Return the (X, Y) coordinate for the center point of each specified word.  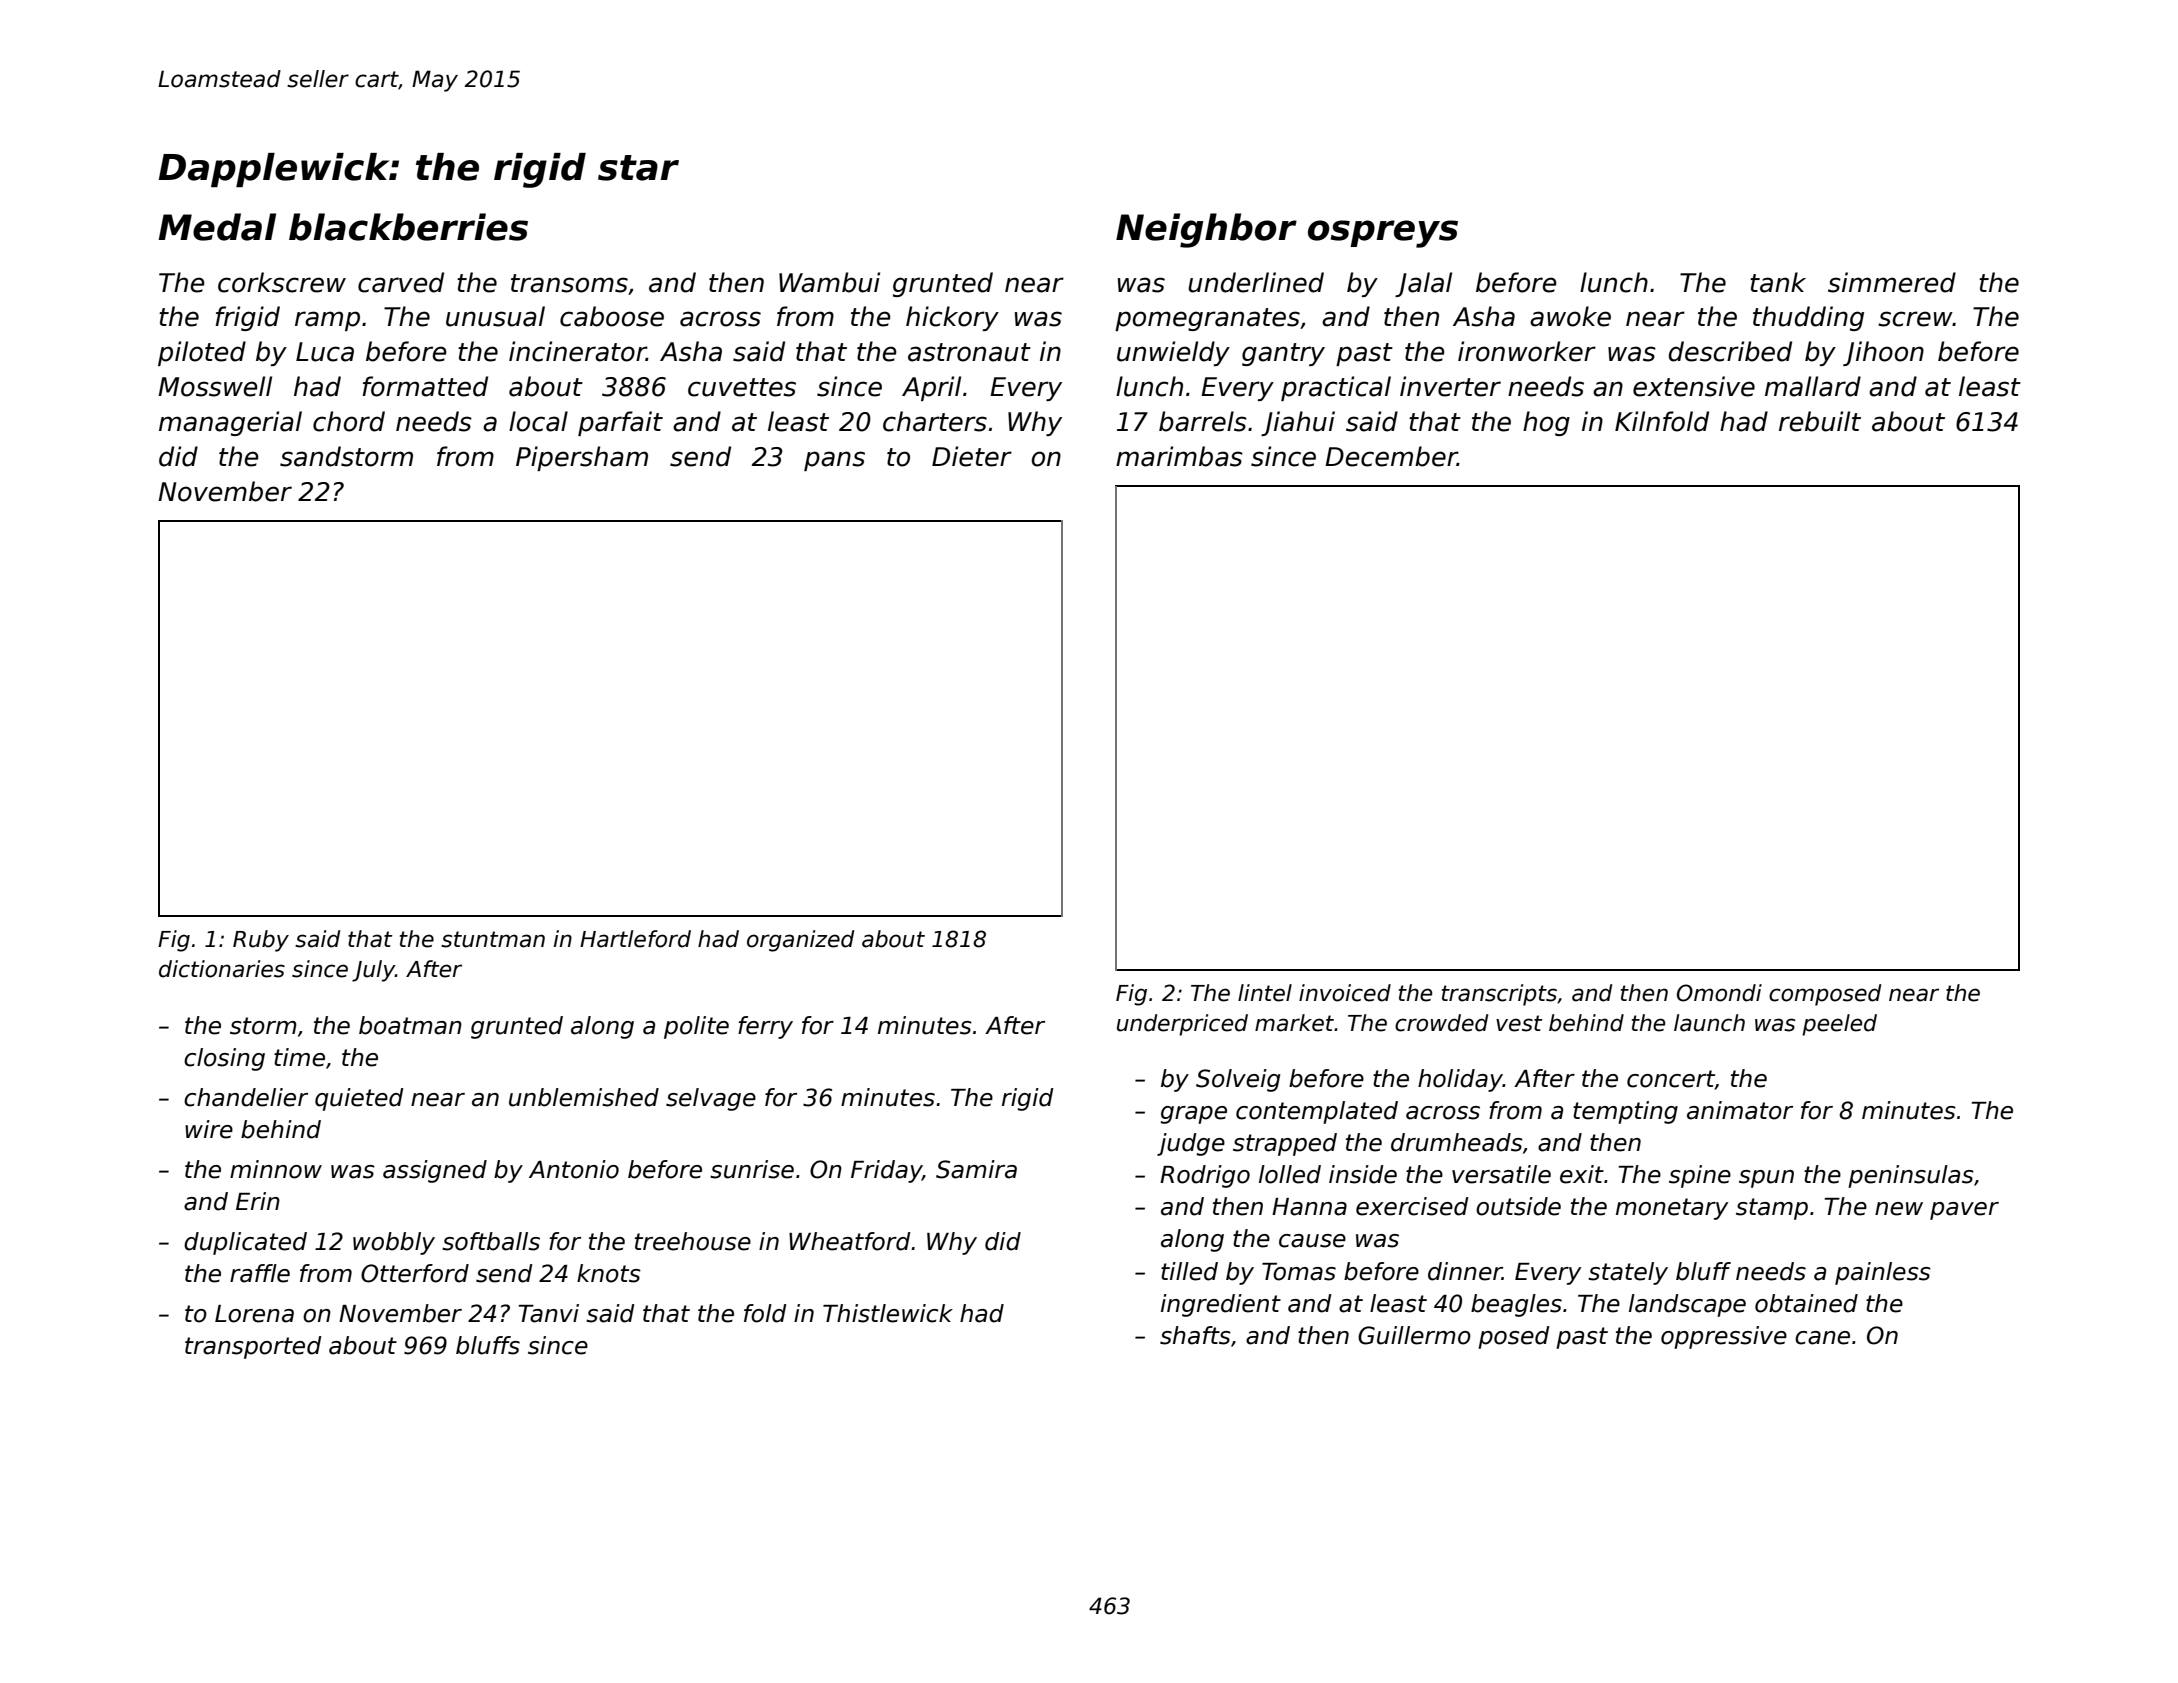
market (1294, 1023)
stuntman (493, 939)
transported (253, 1347)
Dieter (972, 456)
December (1391, 456)
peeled (1839, 1025)
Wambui (829, 282)
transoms (569, 283)
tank (1778, 282)
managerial (230, 423)
